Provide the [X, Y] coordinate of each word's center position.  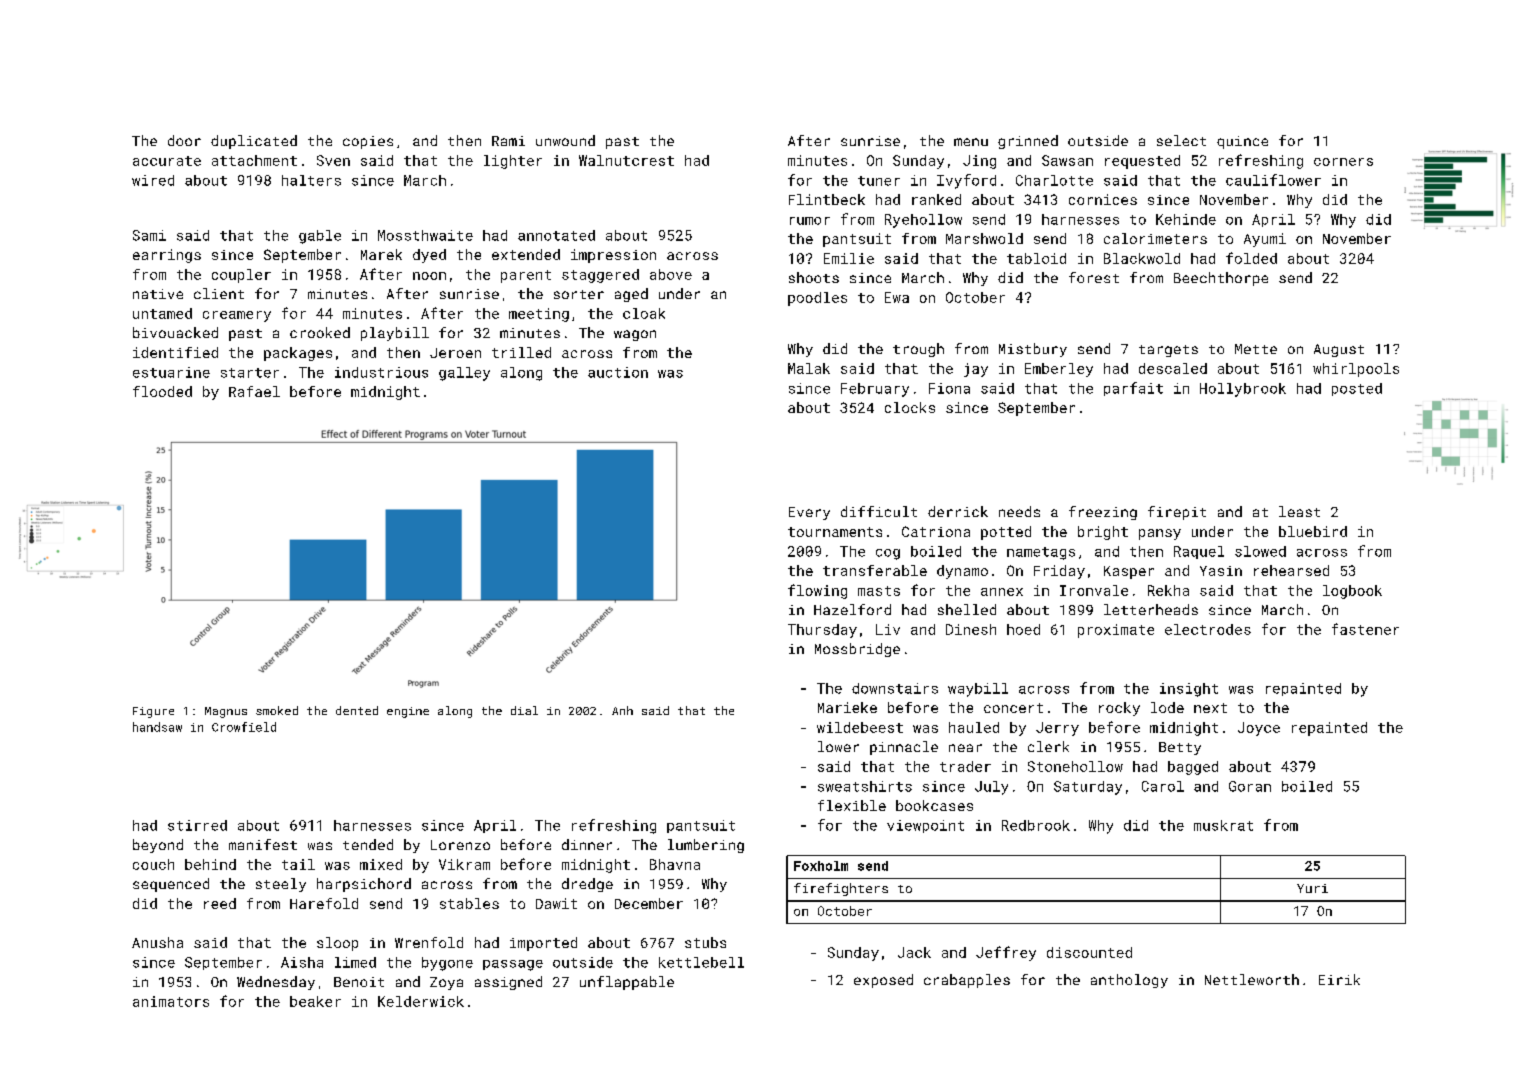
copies [368, 142]
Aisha [302, 962]
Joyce [1259, 729]
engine [408, 712]
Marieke [847, 707]
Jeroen [455, 353]
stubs [705, 942]
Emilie [849, 258]
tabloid [1036, 258]
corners [1343, 162]
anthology [1129, 981]
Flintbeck [827, 199]
